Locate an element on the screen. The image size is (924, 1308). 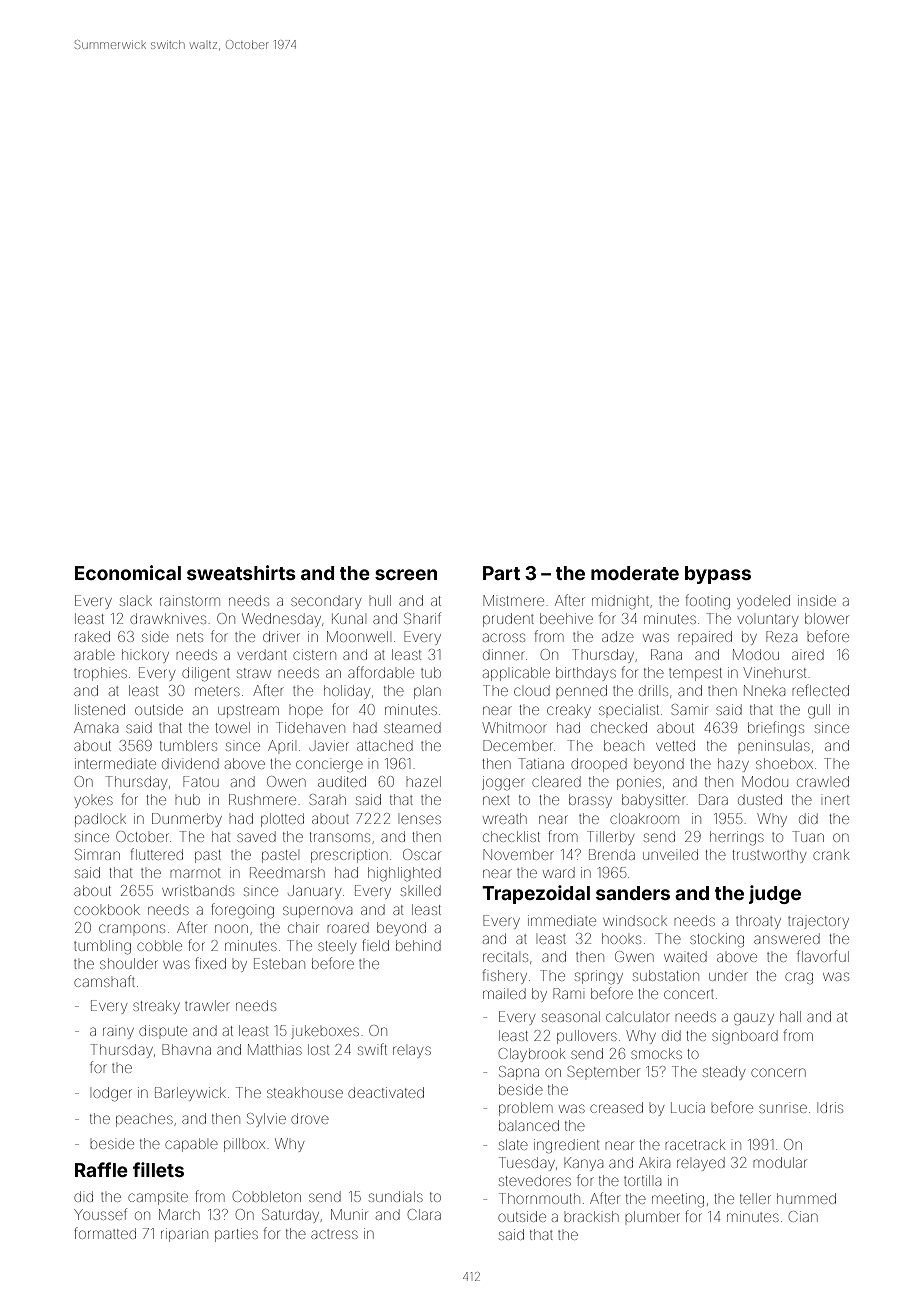
Oscar is located at coordinates (422, 854).
